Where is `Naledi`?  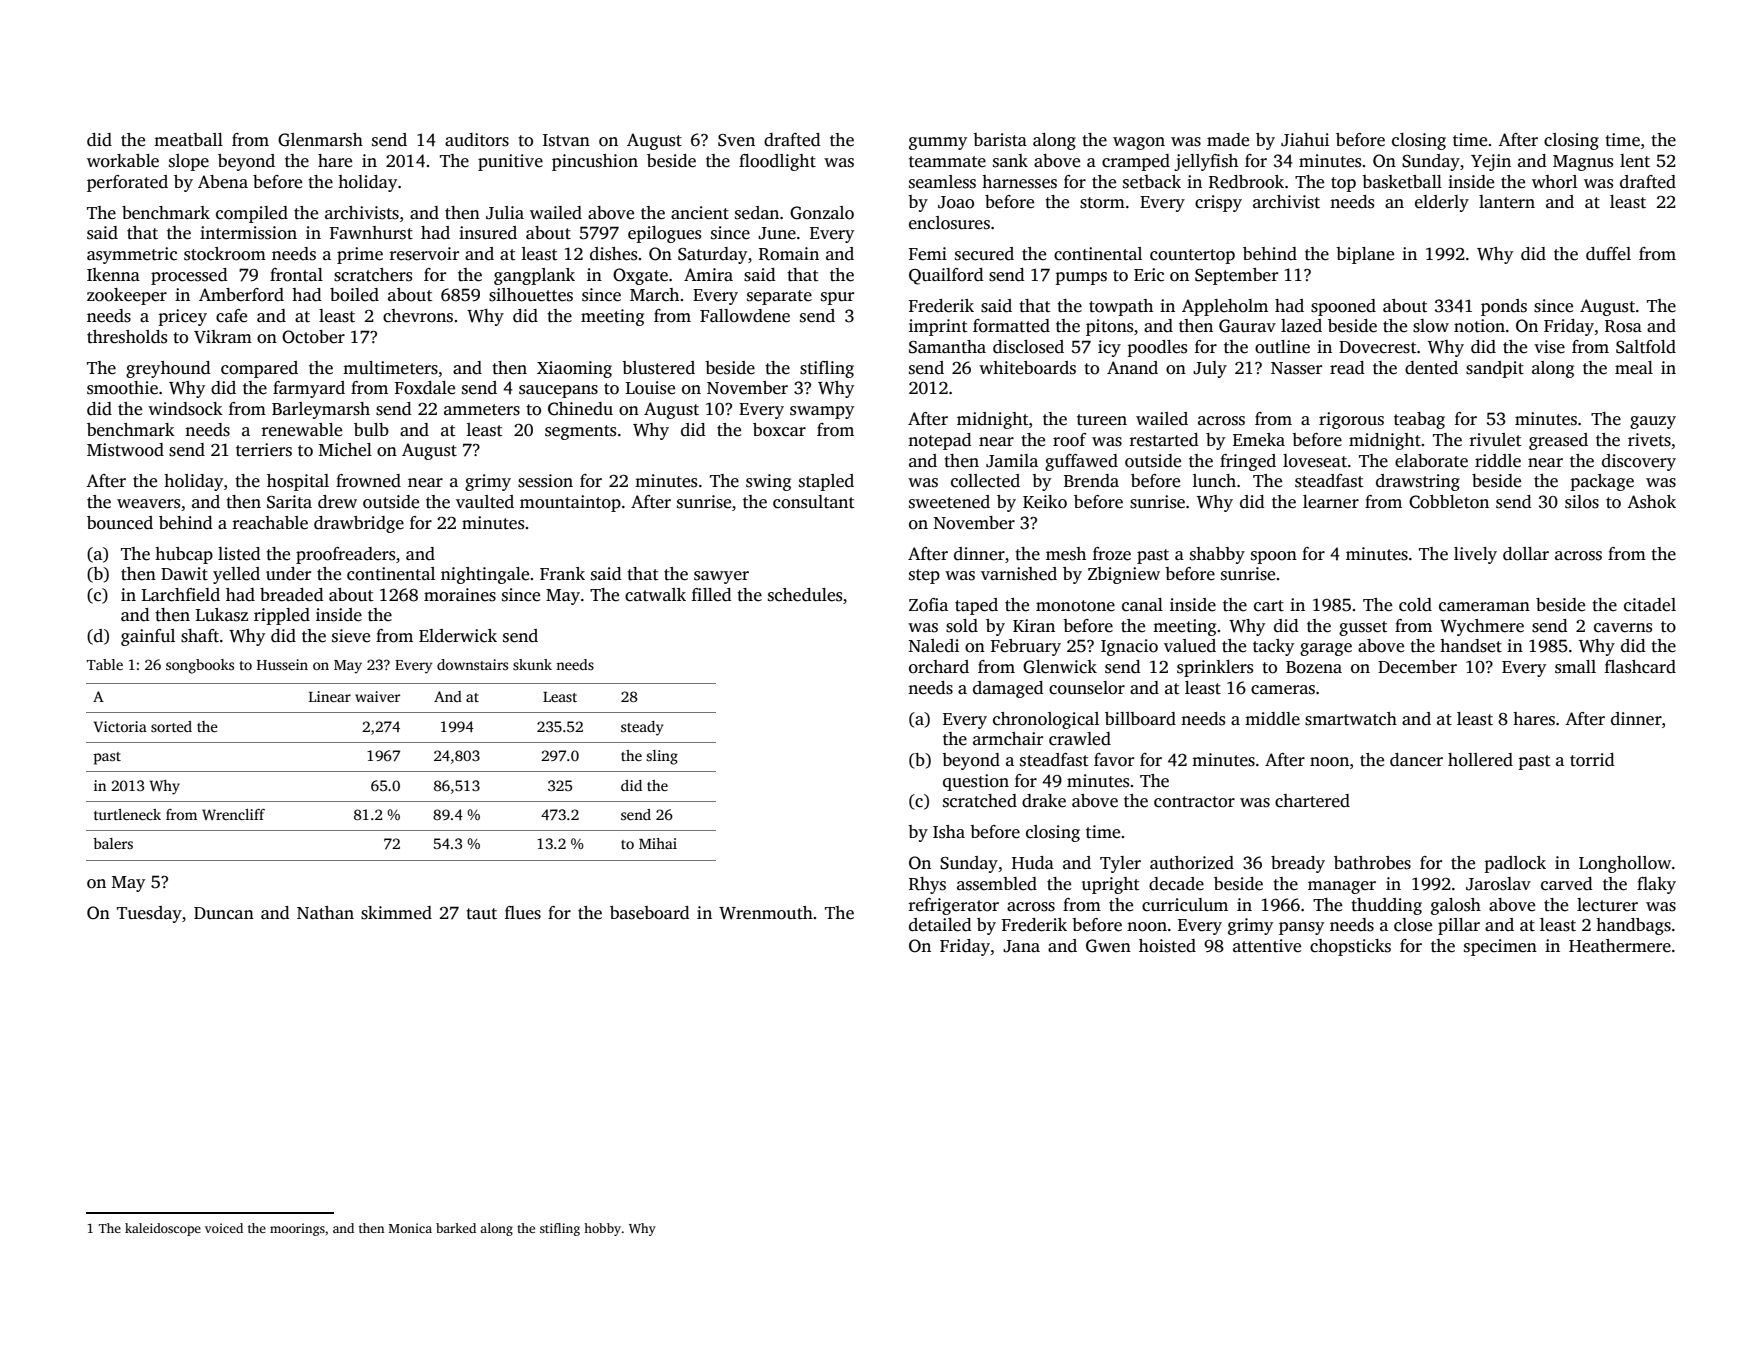
Naledi is located at coordinates (933, 646).
